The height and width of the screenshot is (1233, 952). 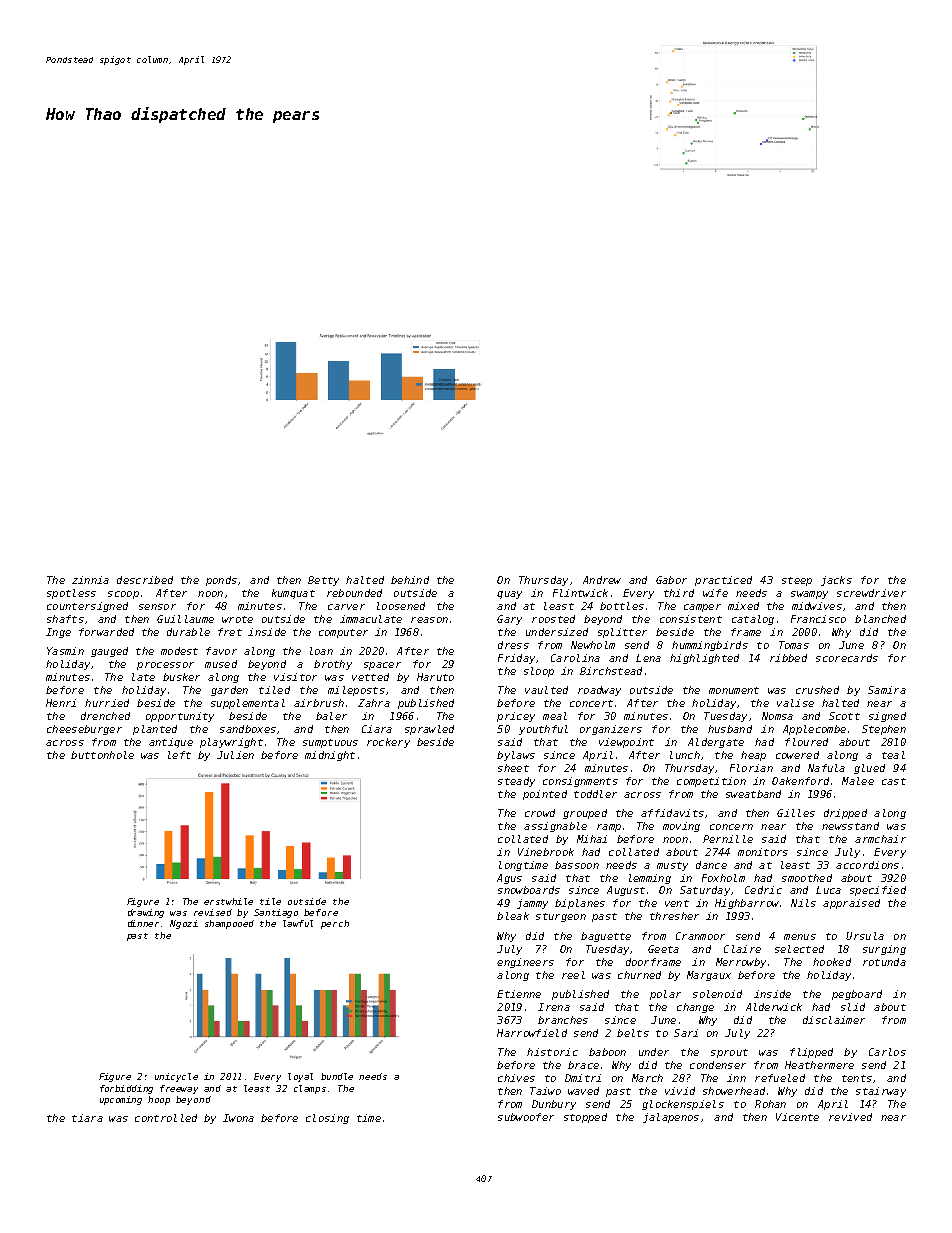 I want to click on consistent, so click(x=691, y=619).
